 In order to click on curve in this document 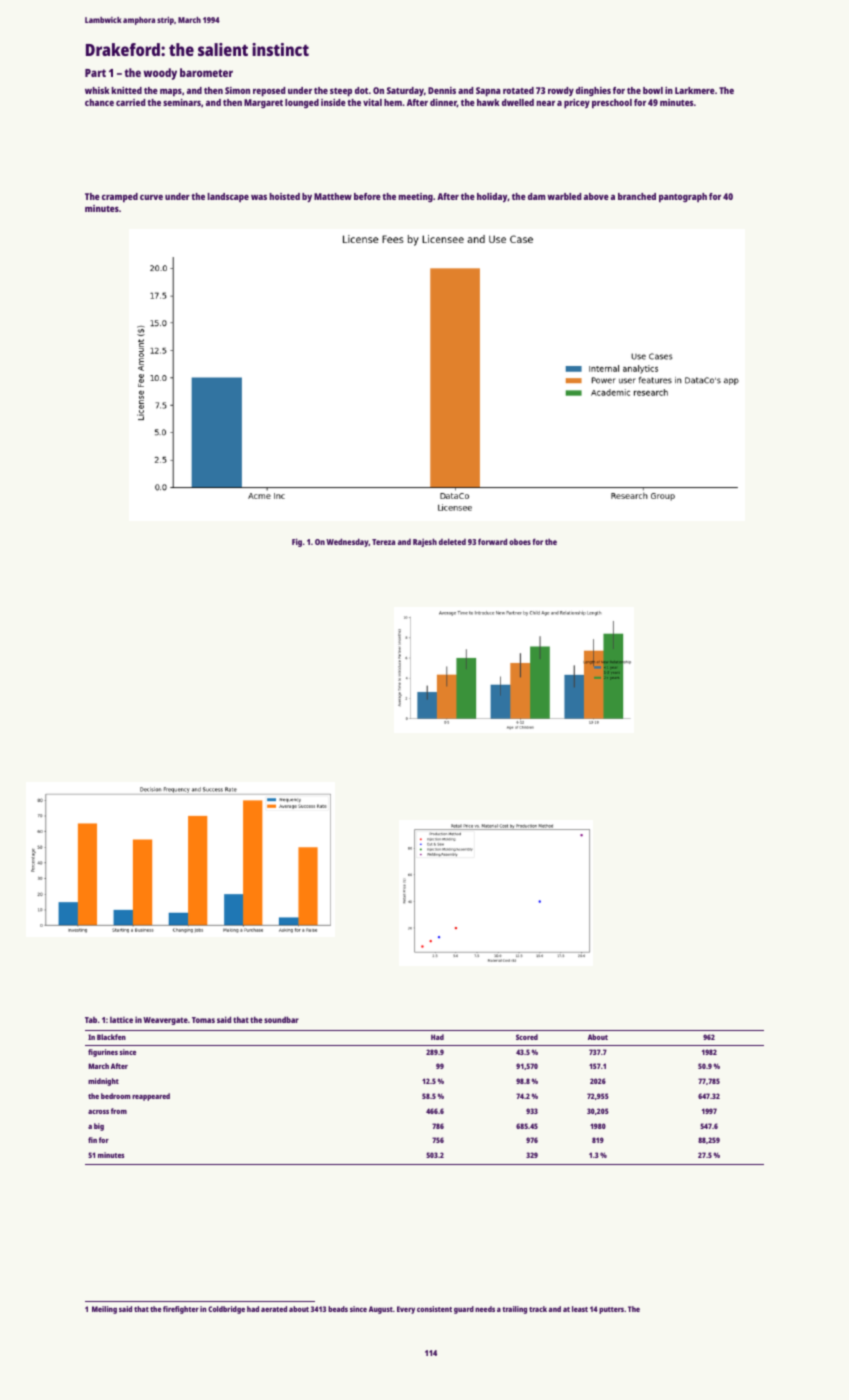, I will do `click(151, 197)`.
